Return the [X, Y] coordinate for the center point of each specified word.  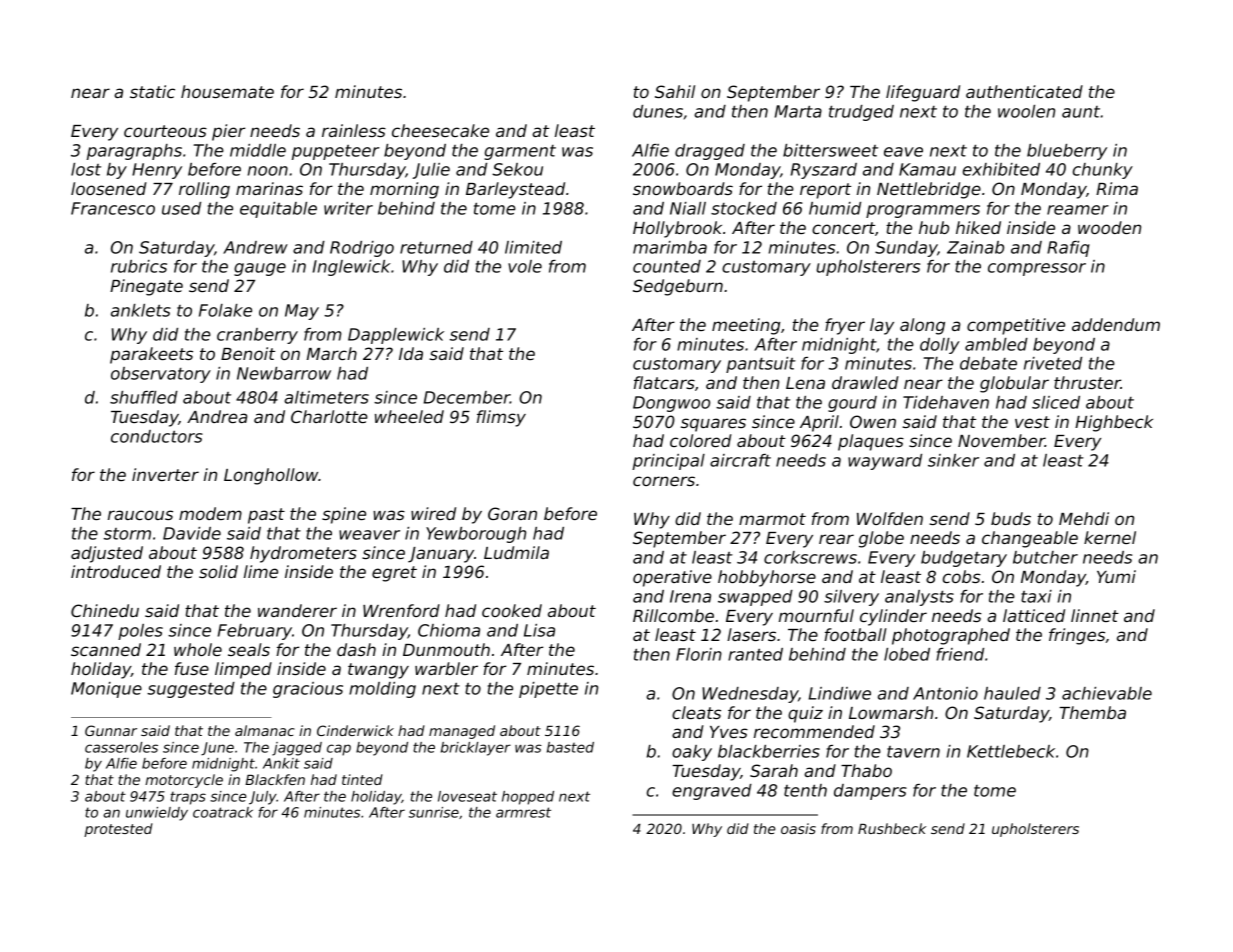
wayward [885, 462]
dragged [710, 152]
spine [344, 515]
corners [664, 481]
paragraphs [134, 152]
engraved [712, 792]
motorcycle [184, 781]
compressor [1037, 269]
